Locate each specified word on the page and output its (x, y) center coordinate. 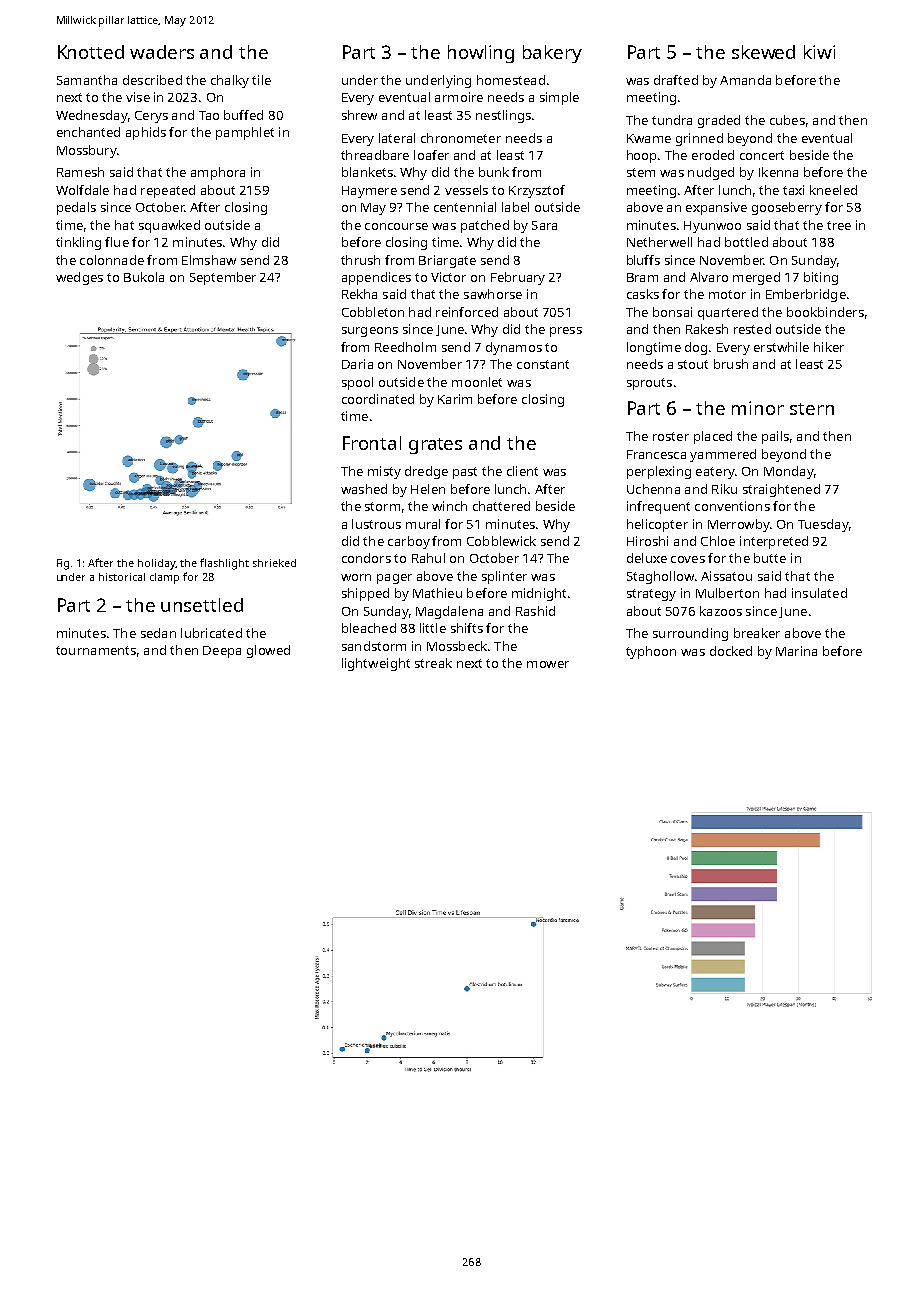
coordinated (378, 399)
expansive (716, 208)
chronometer (461, 138)
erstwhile (781, 347)
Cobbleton (373, 312)
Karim (455, 399)
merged (756, 278)
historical (122, 577)
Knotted (91, 52)
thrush (360, 260)
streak (433, 663)
